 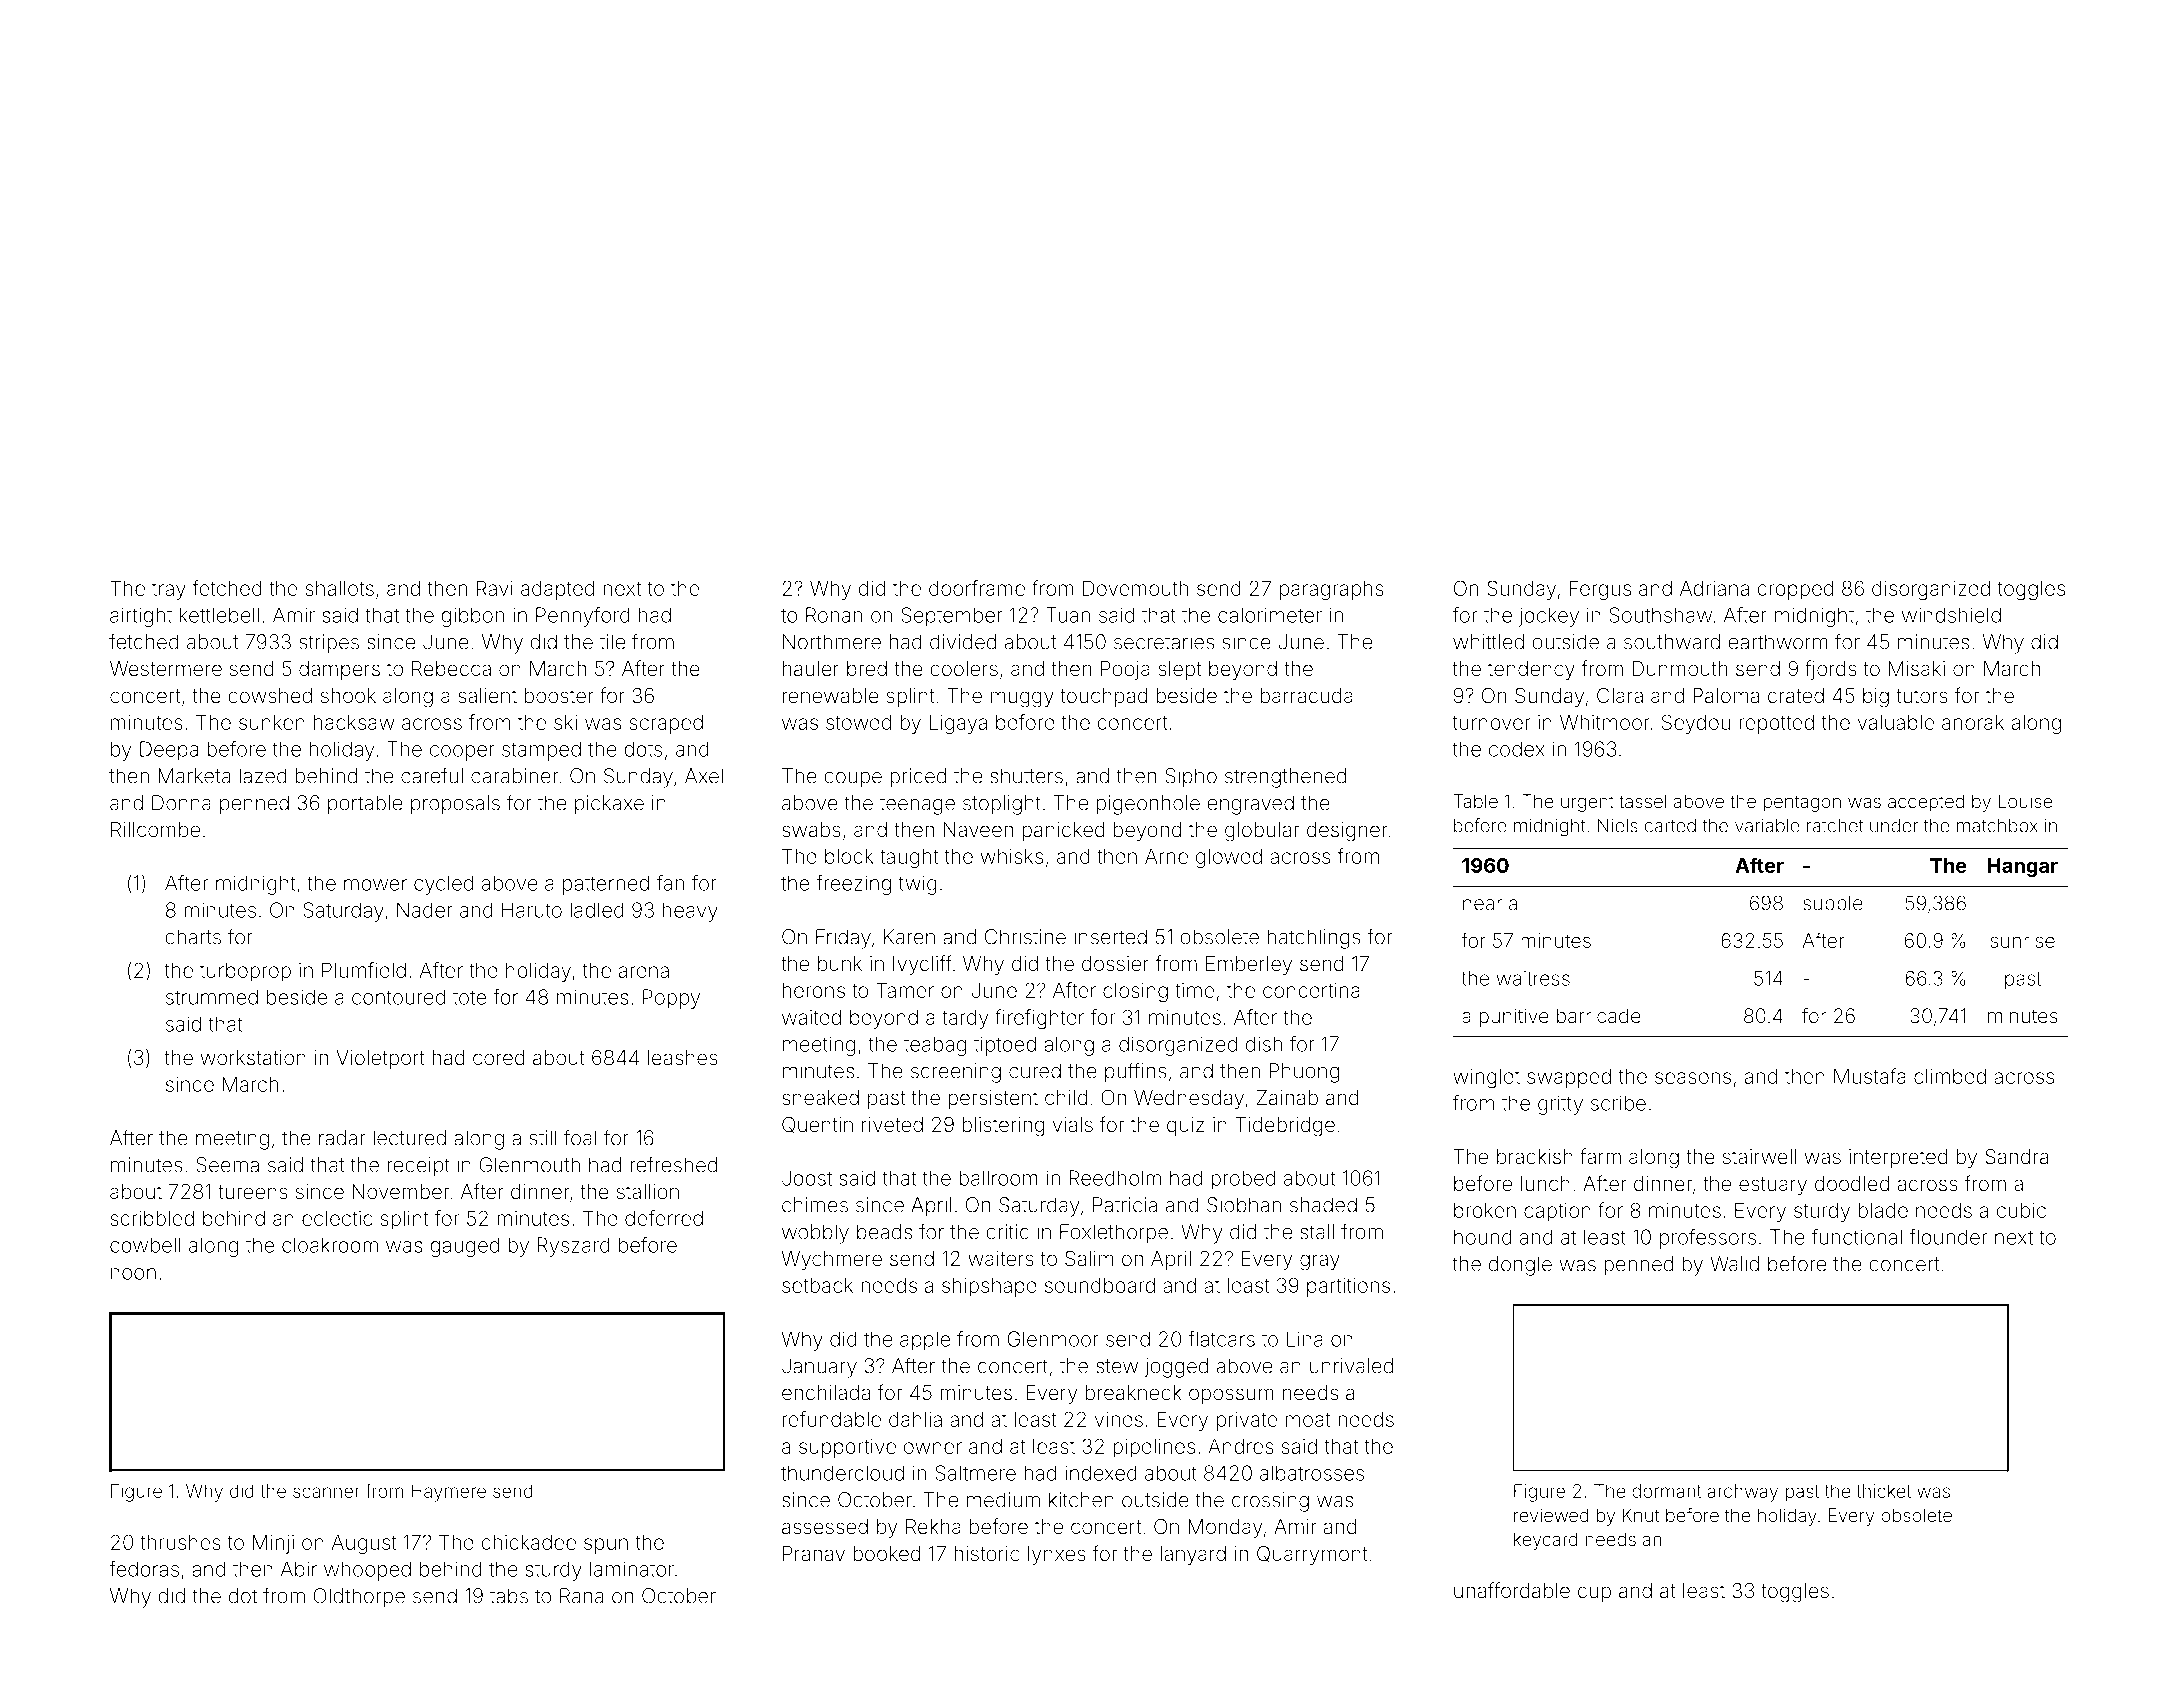 What do you see at coordinates (606, 1546) in the page?
I see `spun` at bounding box center [606, 1546].
